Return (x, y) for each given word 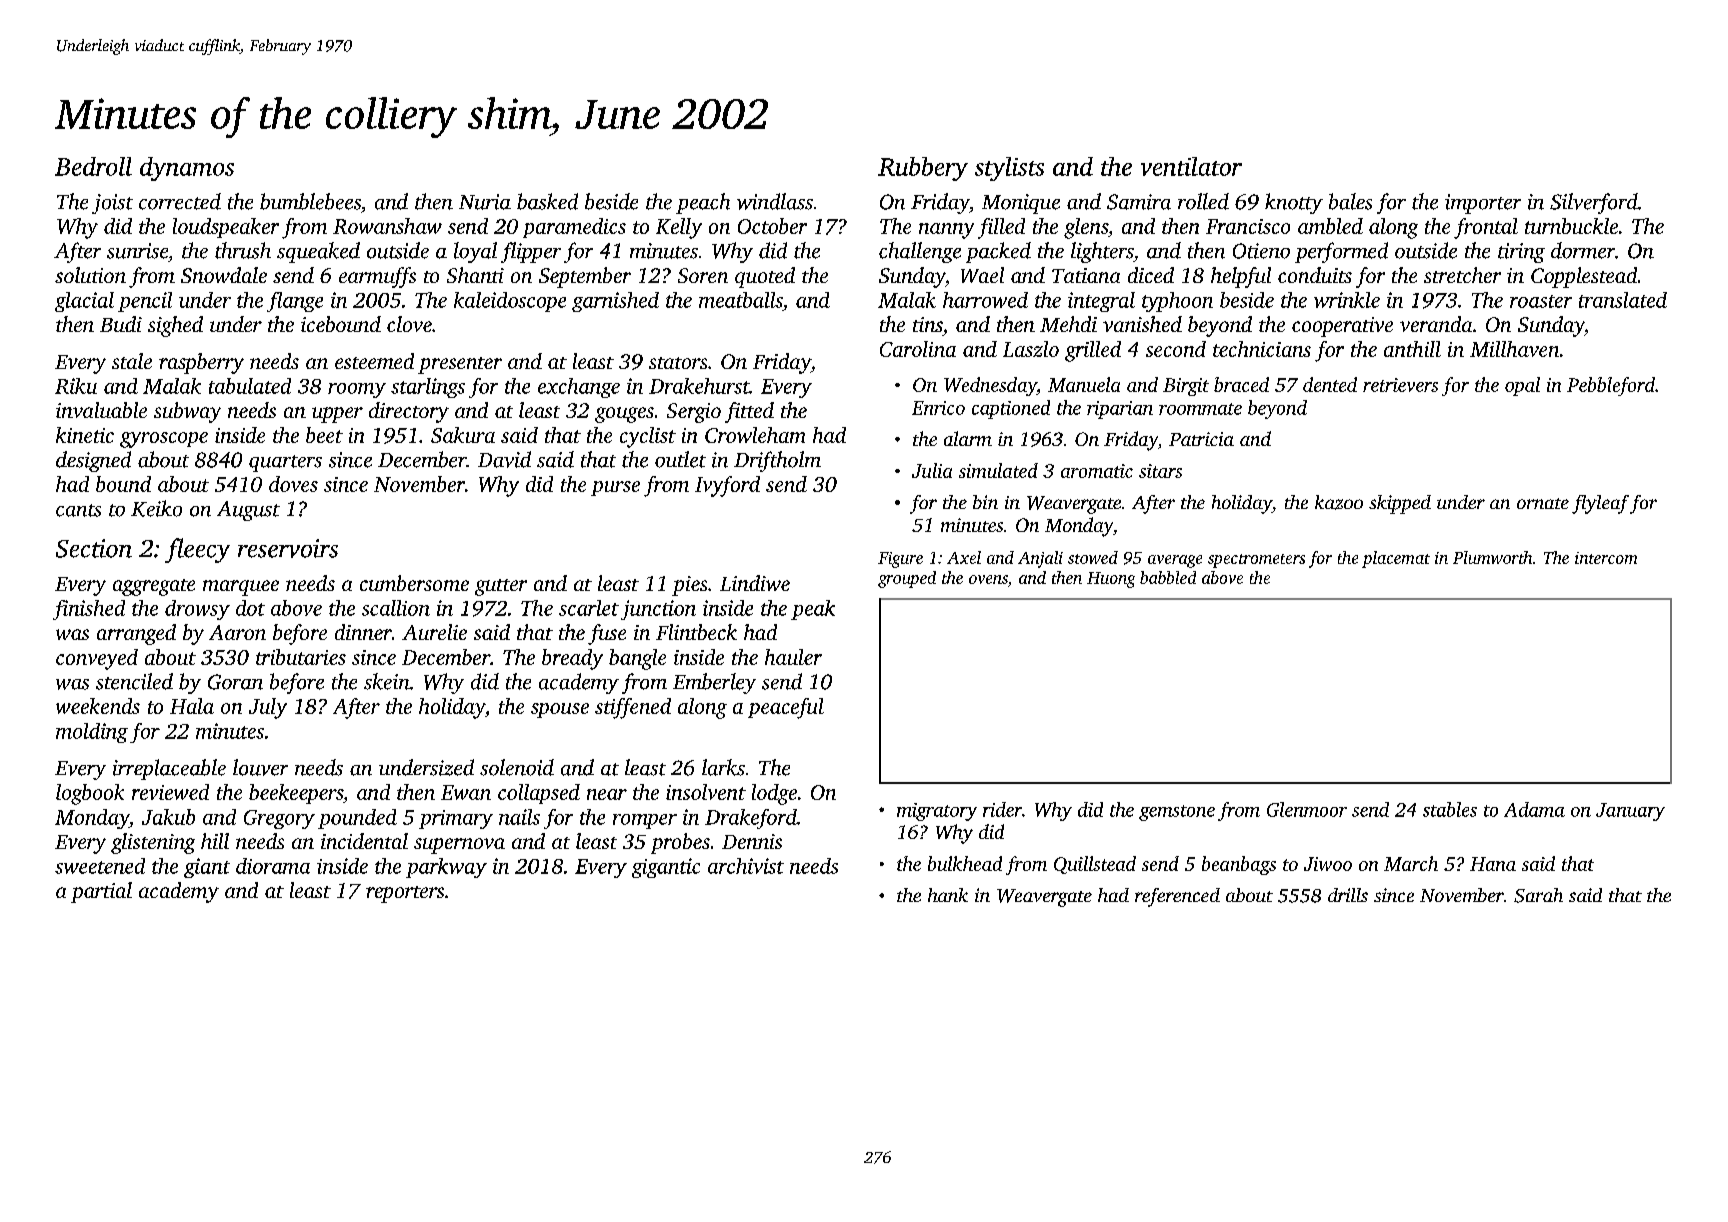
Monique (1021, 204)
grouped (907, 579)
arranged (136, 634)
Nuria (485, 202)
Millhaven (1514, 349)
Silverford (1594, 203)
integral (1101, 302)
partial (101, 892)
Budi (121, 324)
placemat (1396, 559)
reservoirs (288, 548)
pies (689, 586)
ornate (1543, 503)
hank (948, 895)
